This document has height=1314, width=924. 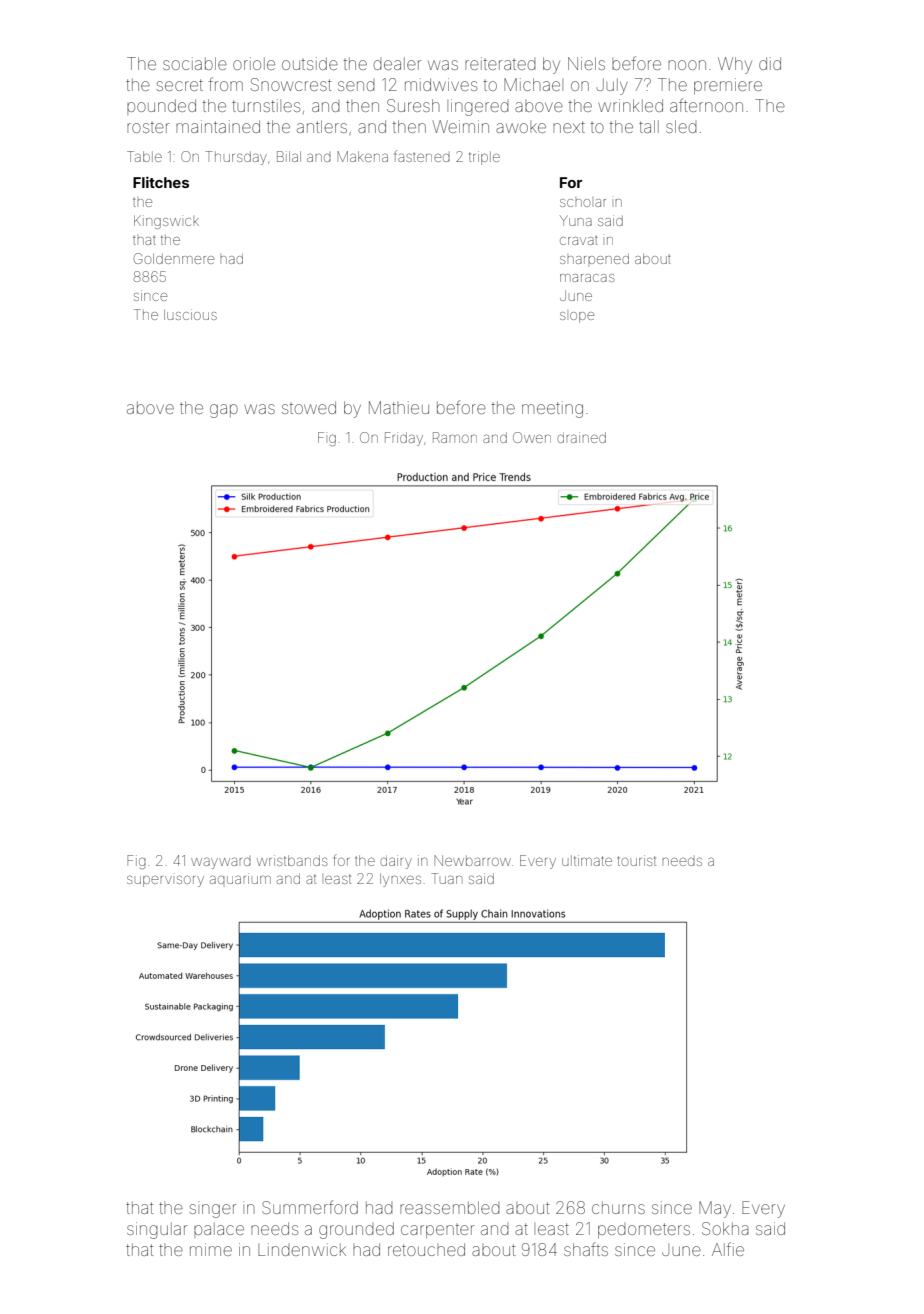 I want to click on Makena, so click(x=362, y=156).
